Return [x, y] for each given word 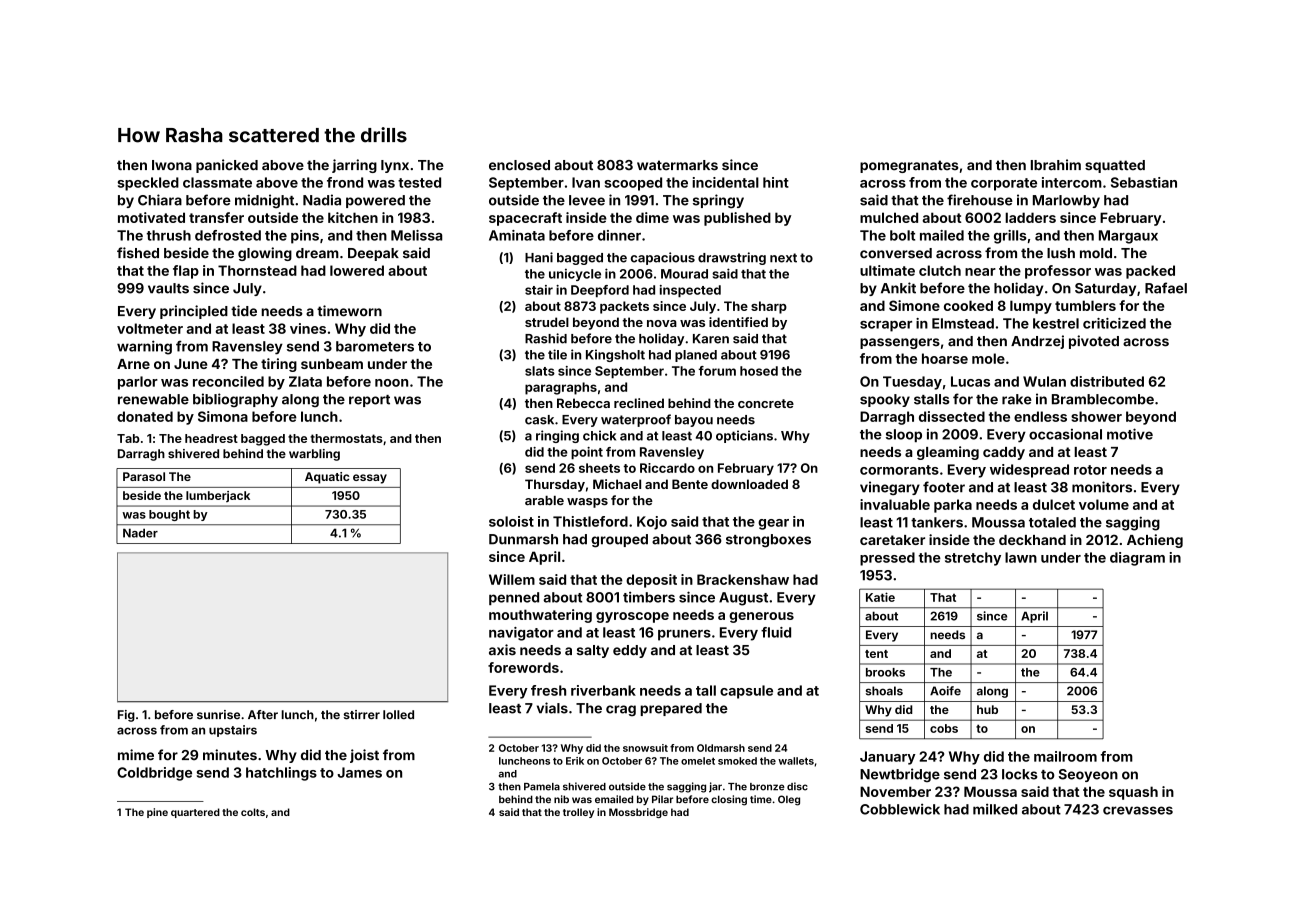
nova [662, 323]
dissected [952, 416]
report [369, 401]
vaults [168, 288]
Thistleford [590, 521]
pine [157, 813]
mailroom [1065, 756]
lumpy [1031, 307]
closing [729, 800]
